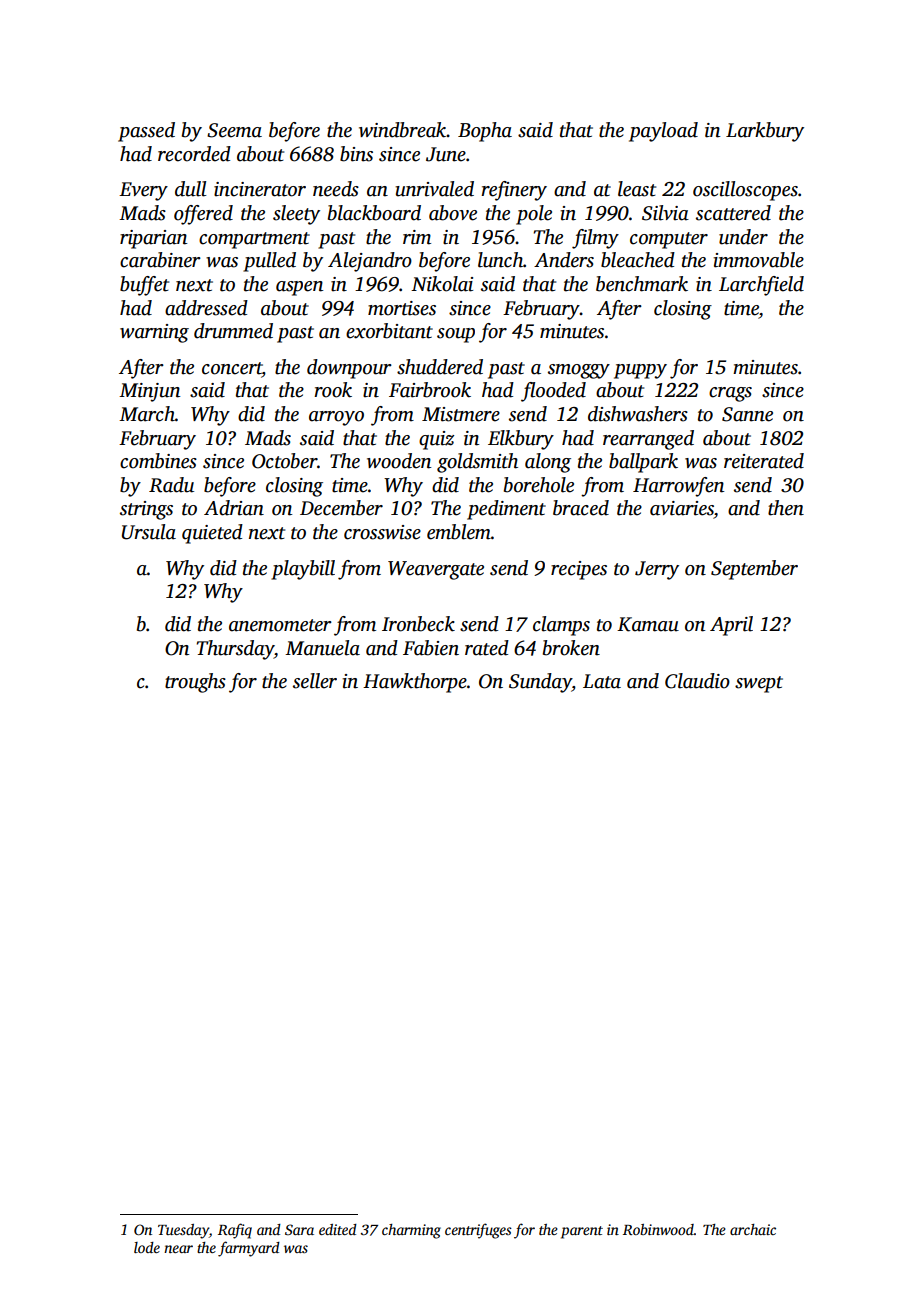 Image resolution: width=924 pixels, height=1308 pixels. What do you see at coordinates (147, 1247) in the screenshot?
I see `lode` at bounding box center [147, 1247].
